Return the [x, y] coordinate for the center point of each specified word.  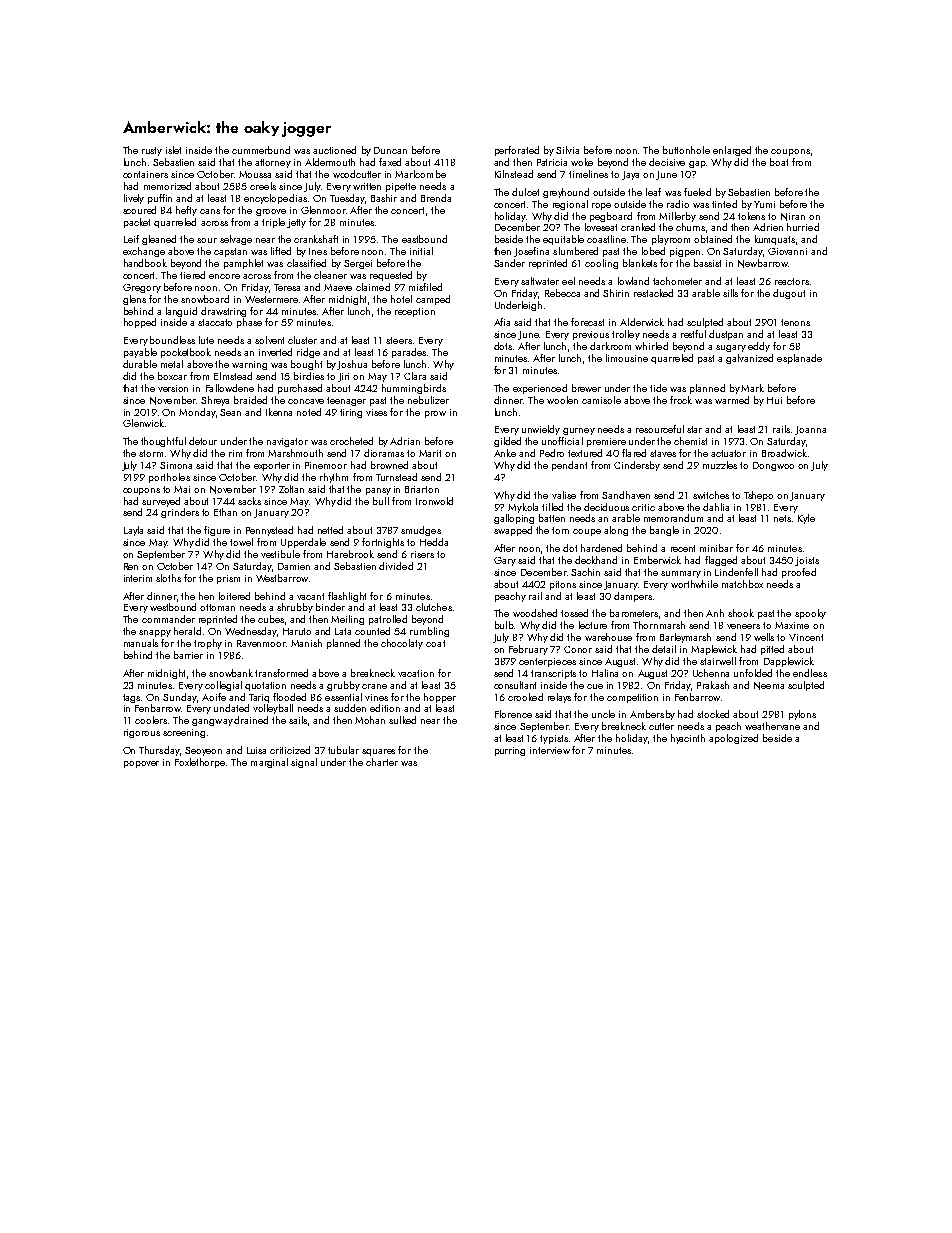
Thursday [159, 751]
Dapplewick [789, 662]
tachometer [677, 281]
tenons [795, 322]
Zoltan [291, 489]
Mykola [523, 508]
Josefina [531, 252]
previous [591, 335]
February [528, 650]
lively [134, 199]
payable [140, 353]
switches [711, 495]
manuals [141, 643]
